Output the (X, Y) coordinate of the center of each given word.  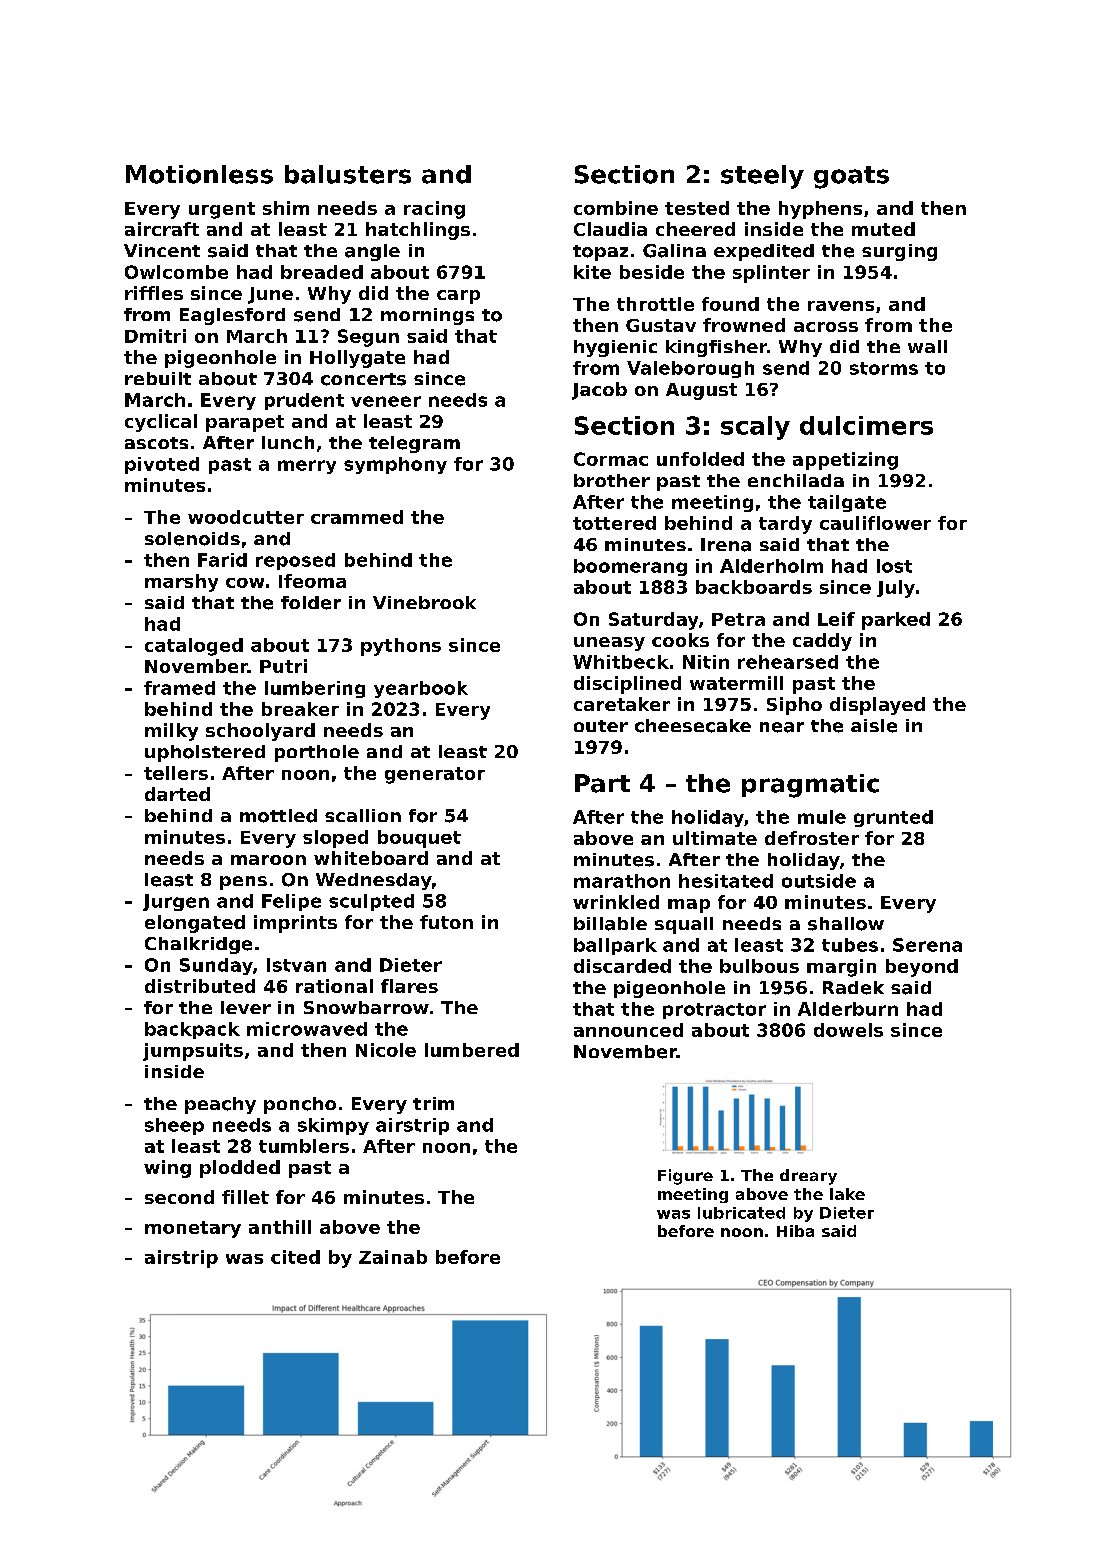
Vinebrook (424, 602)
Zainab (393, 1257)
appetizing (845, 461)
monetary (193, 1229)
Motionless (199, 174)
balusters (348, 174)
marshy (181, 583)
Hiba (795, 1231)
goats (851, 177)
